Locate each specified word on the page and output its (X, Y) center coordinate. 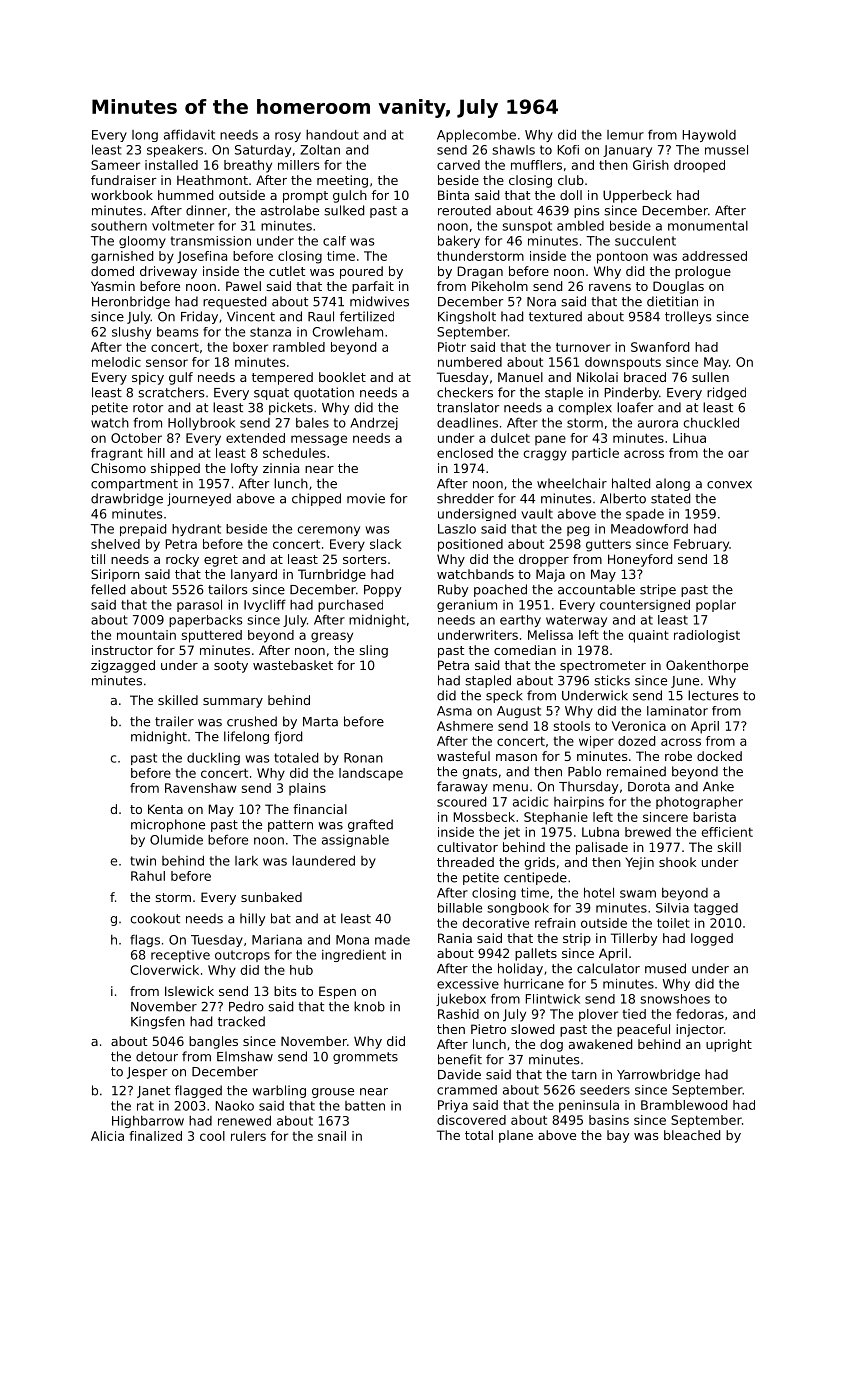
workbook (122, 195)
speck (504, 696)
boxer (250, 347)
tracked (241, 1021)
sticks (612, 680)
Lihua (689, 438)
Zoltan (320, 150)
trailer (174, 721)
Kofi (568, 150)
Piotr (452, 347)
